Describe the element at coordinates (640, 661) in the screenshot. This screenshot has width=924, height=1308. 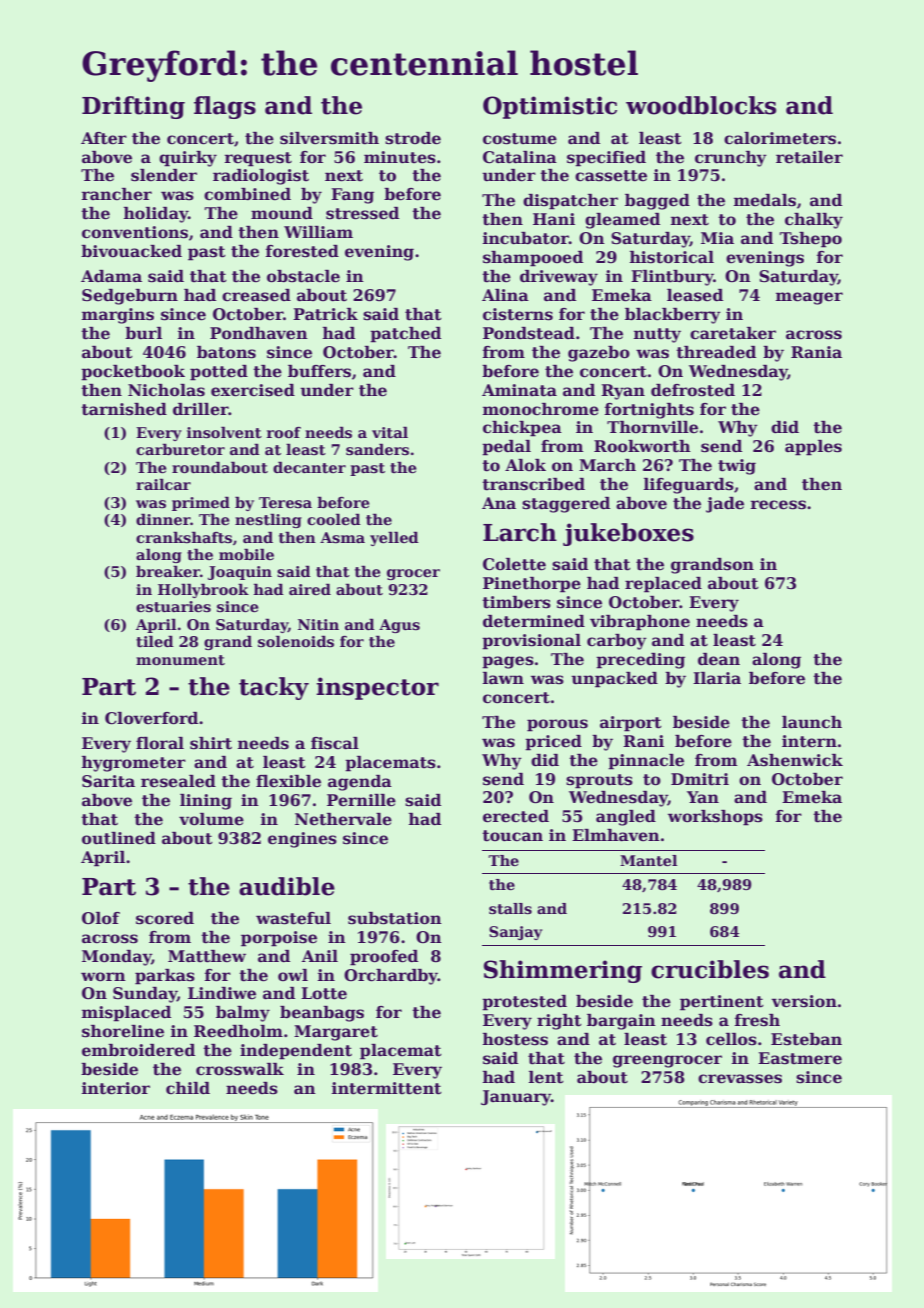
I see `preceding` at that location.
